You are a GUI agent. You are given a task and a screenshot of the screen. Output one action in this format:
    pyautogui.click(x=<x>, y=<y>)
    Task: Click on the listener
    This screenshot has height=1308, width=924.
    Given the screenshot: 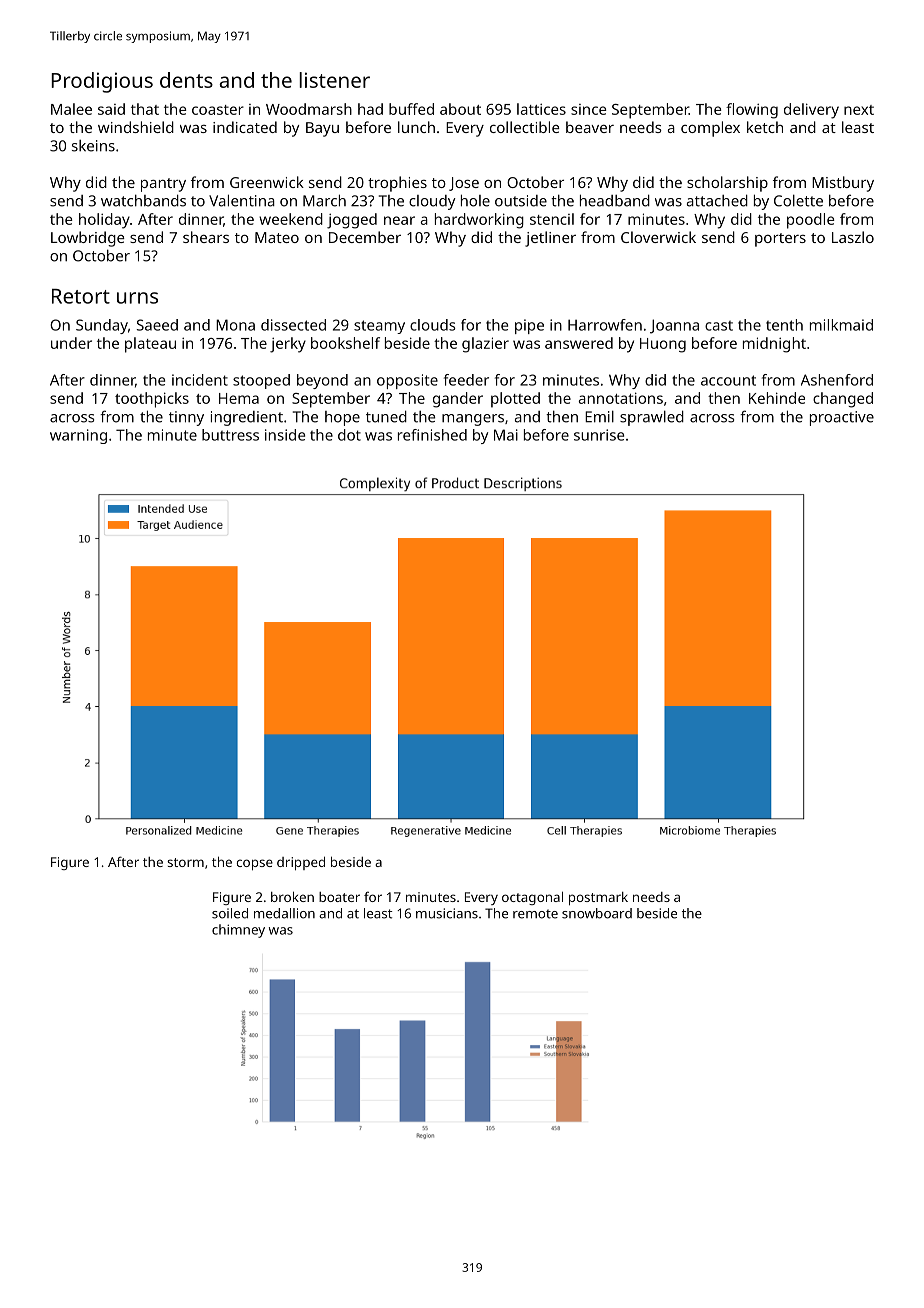 What is the action you would take?
    pyautogui.click(x=334, y=80)
